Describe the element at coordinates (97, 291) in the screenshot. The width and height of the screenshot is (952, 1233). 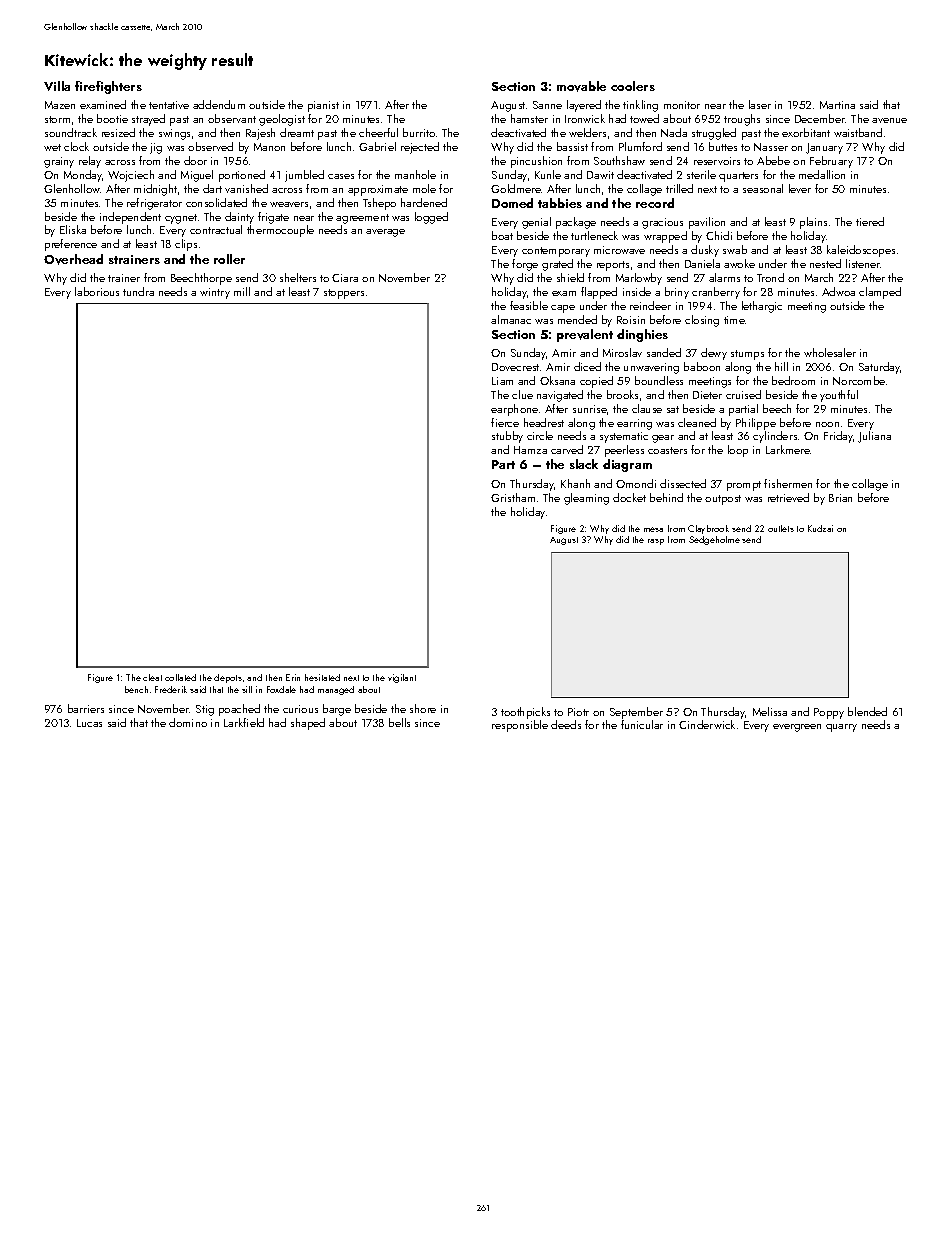
I see `laborious` at that location.
